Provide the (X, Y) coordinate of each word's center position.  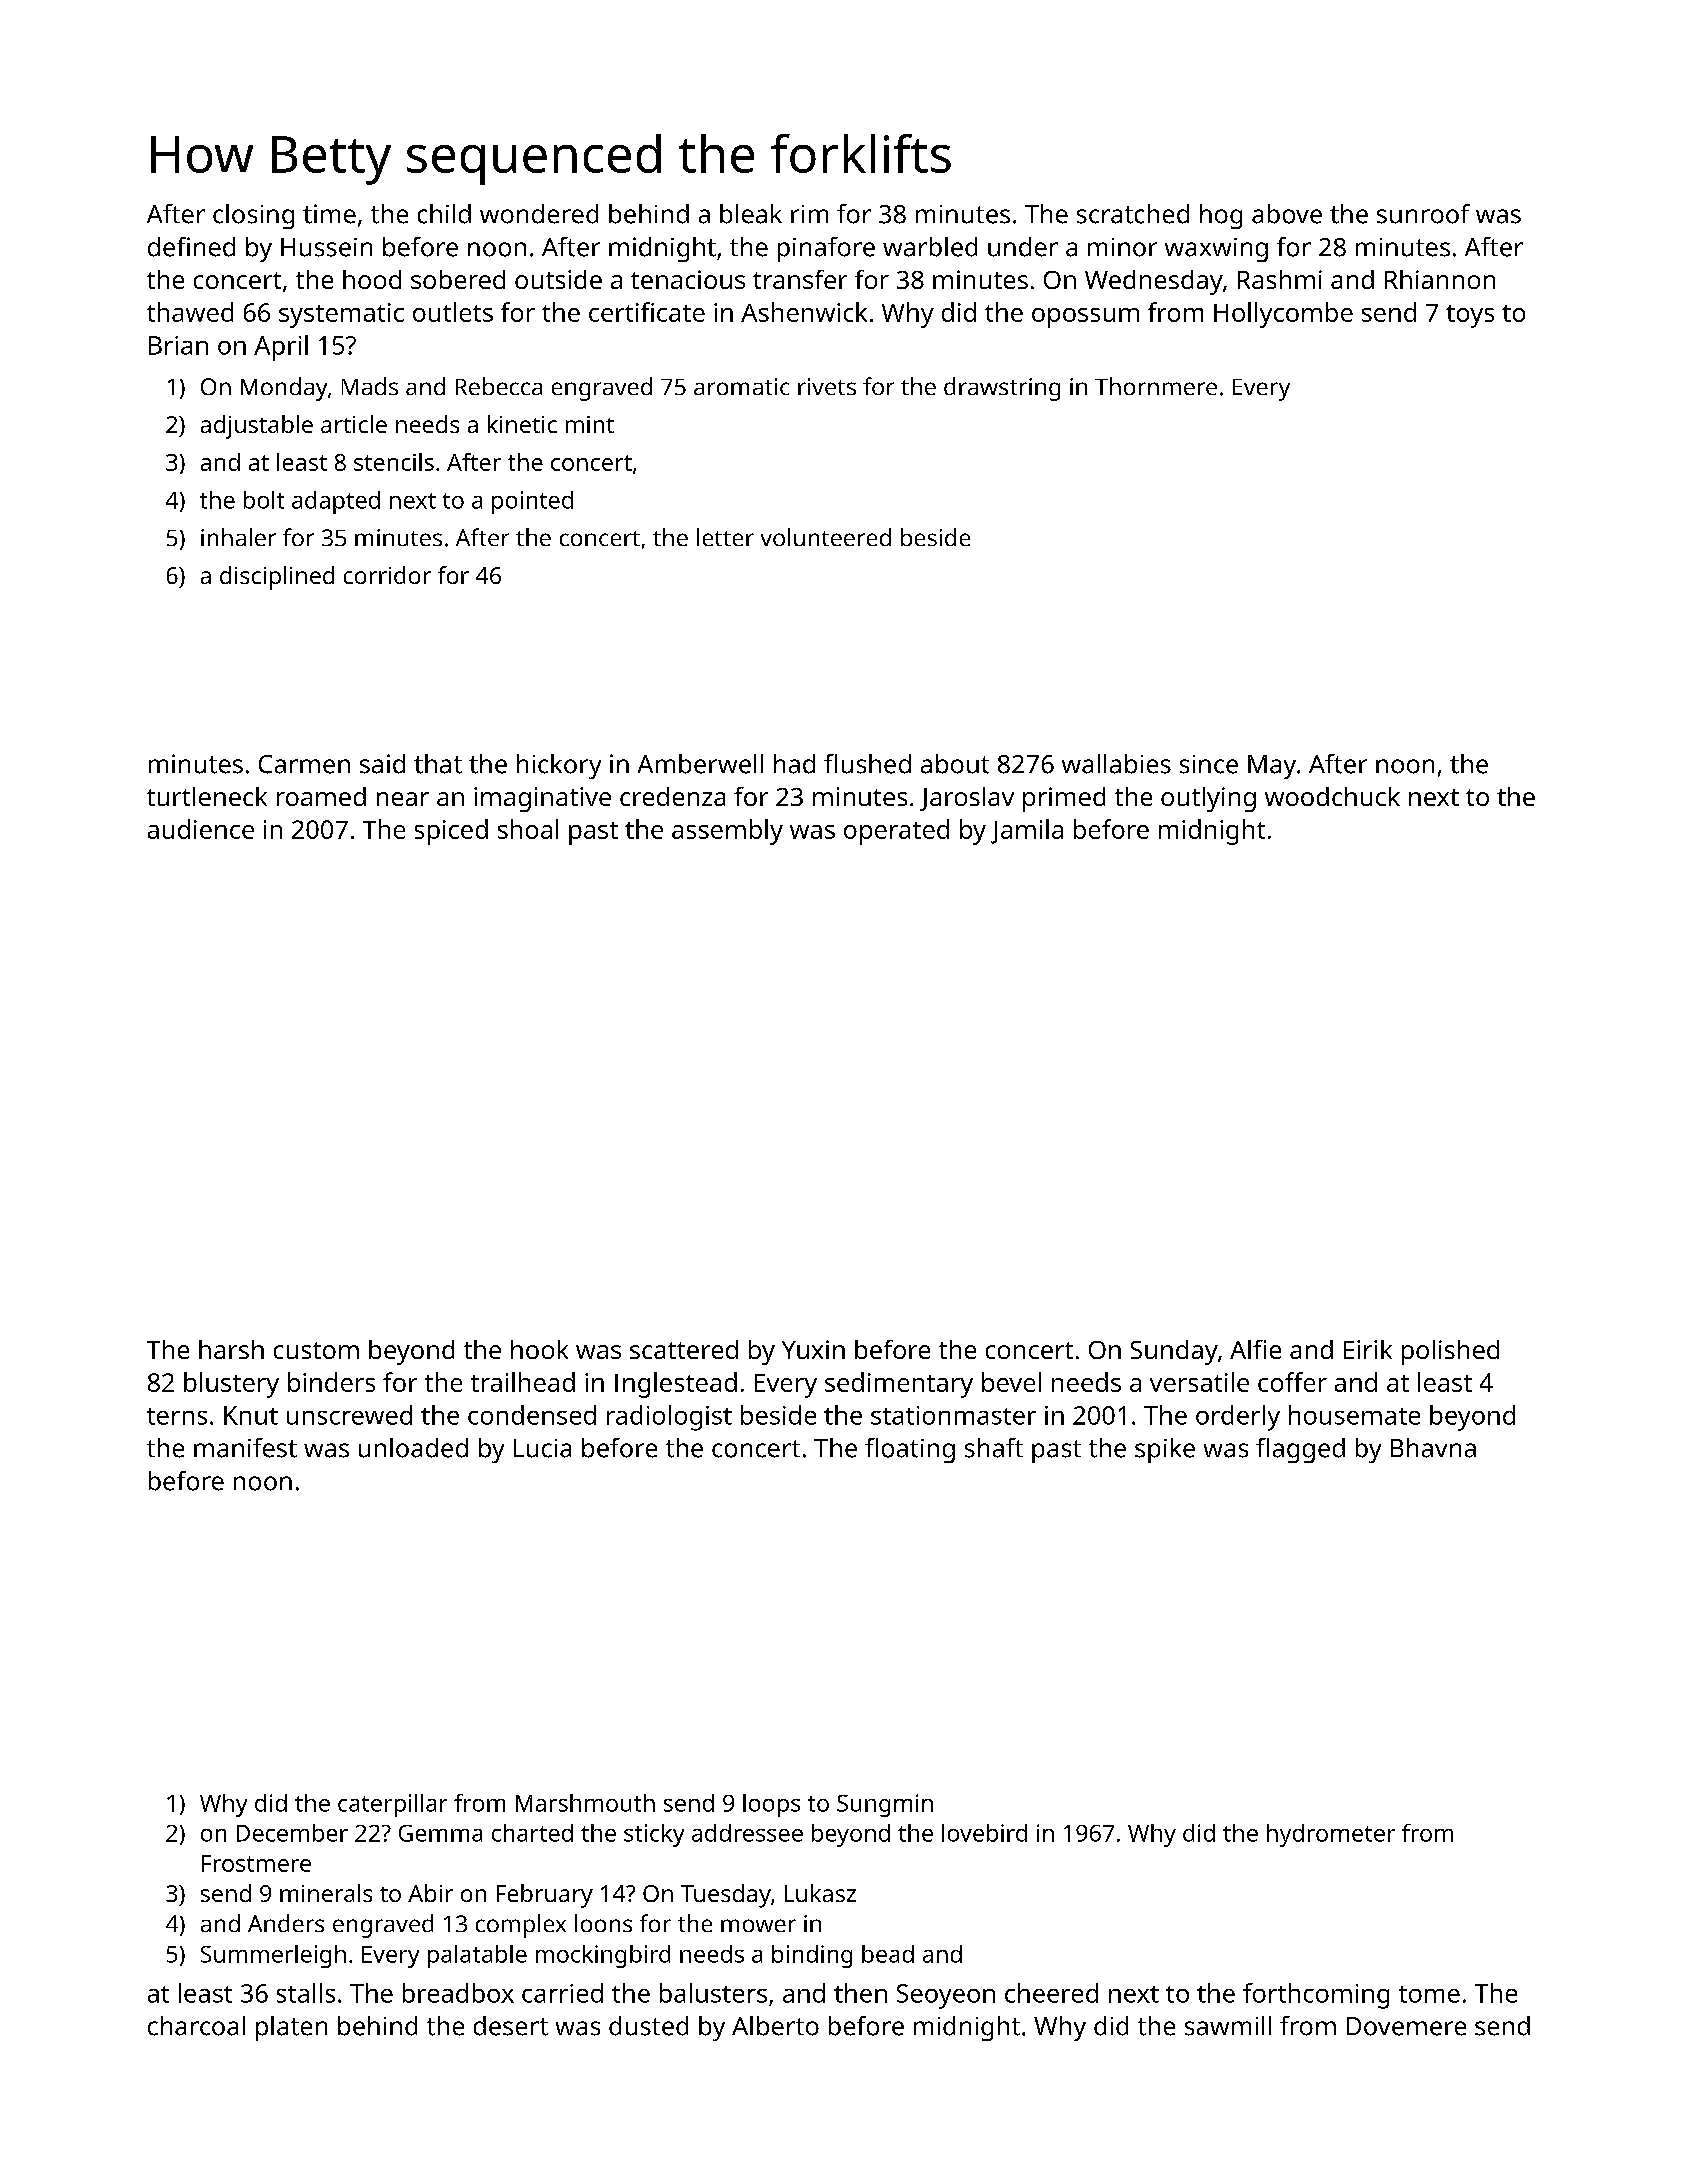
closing (253, 216)
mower (758, 1925)
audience (201, 829)
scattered (684, 1349)
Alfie (1255, 1349)
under (1023, 247)
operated (896, 832)
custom (316, 1350)
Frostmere (256, 1863)
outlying (1208, 799)
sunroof (1423, 214)
